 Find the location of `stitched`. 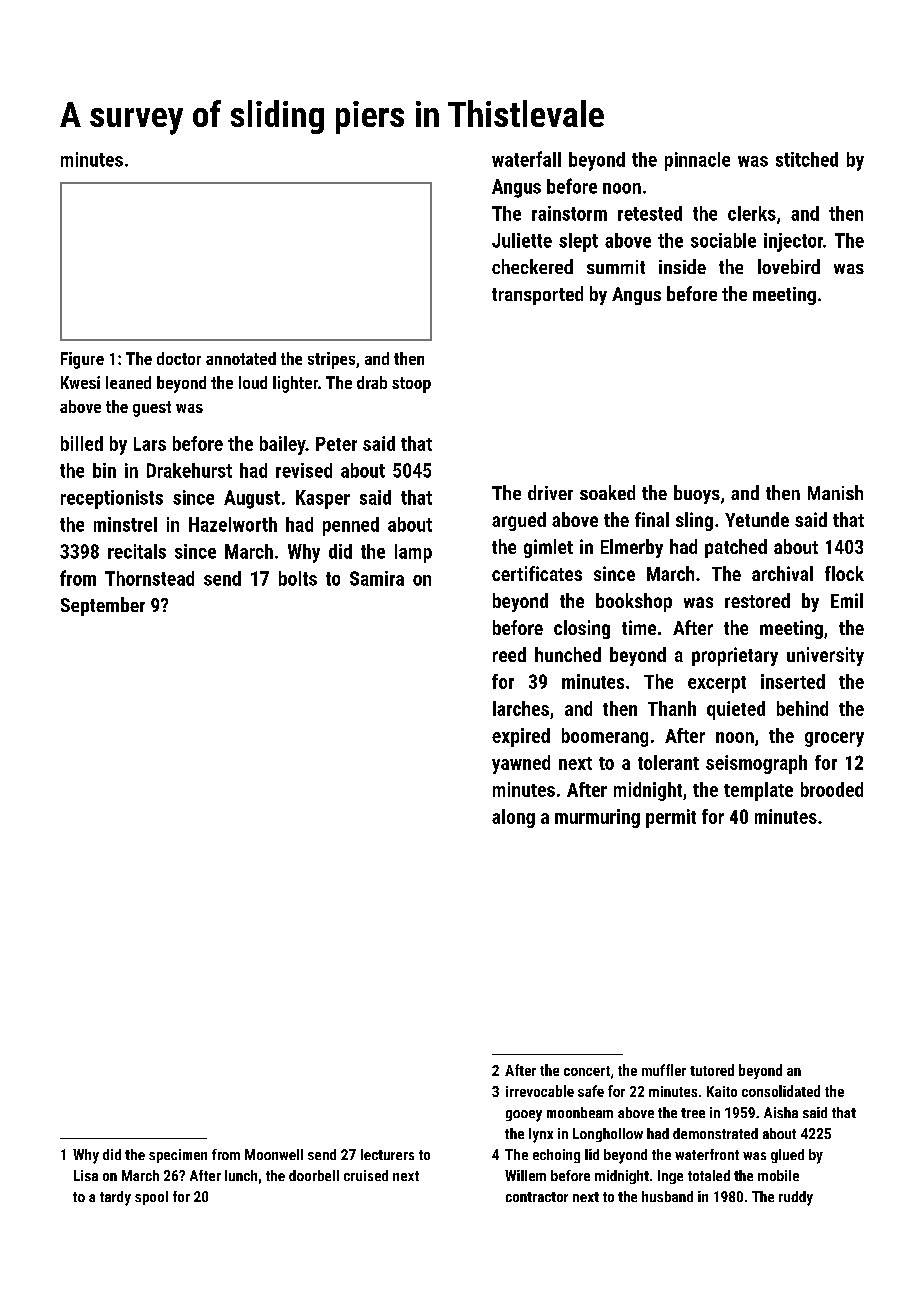

stitched is located at coordinates (807, 159).
